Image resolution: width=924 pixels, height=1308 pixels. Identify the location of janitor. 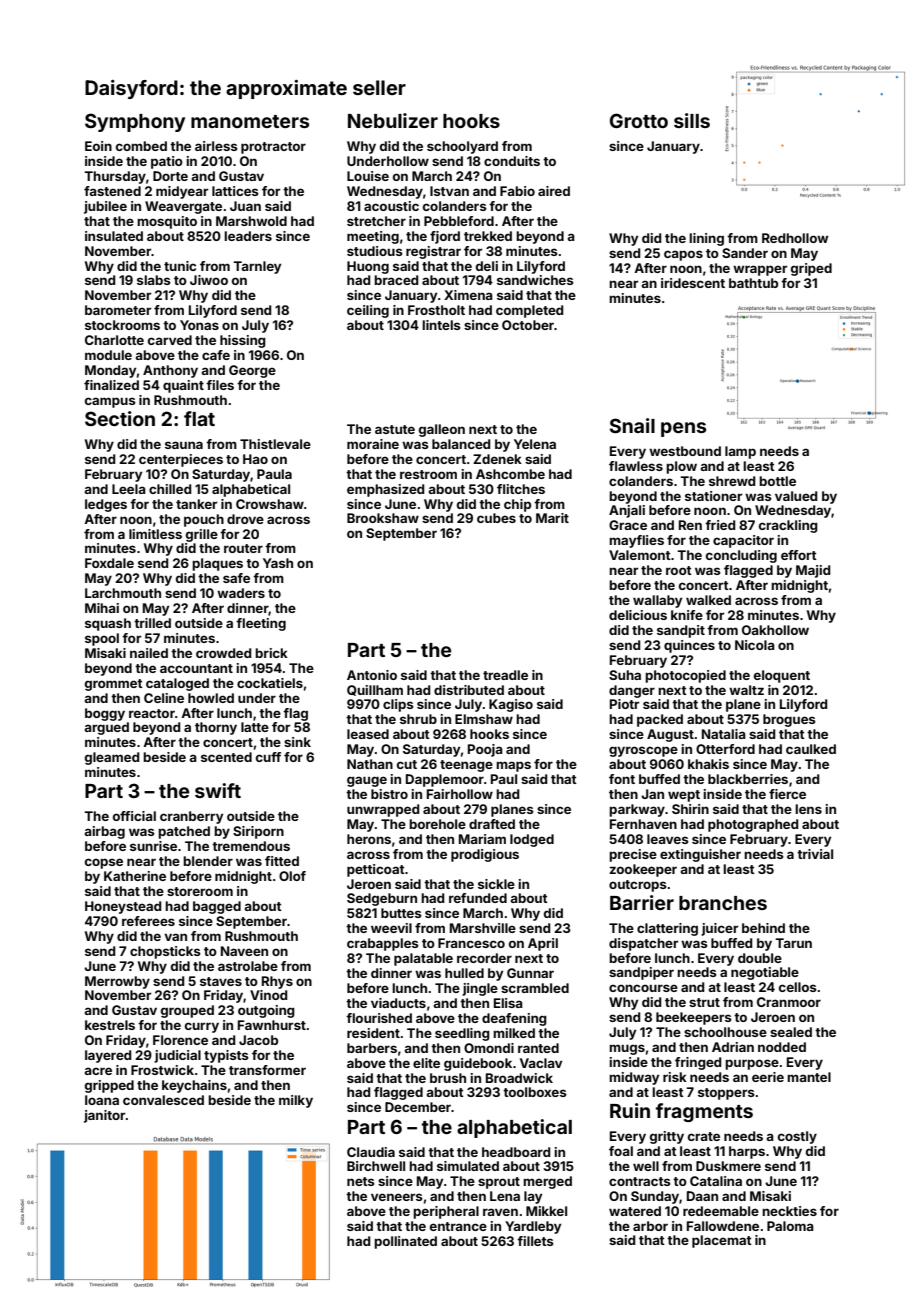
(104, 1116).
